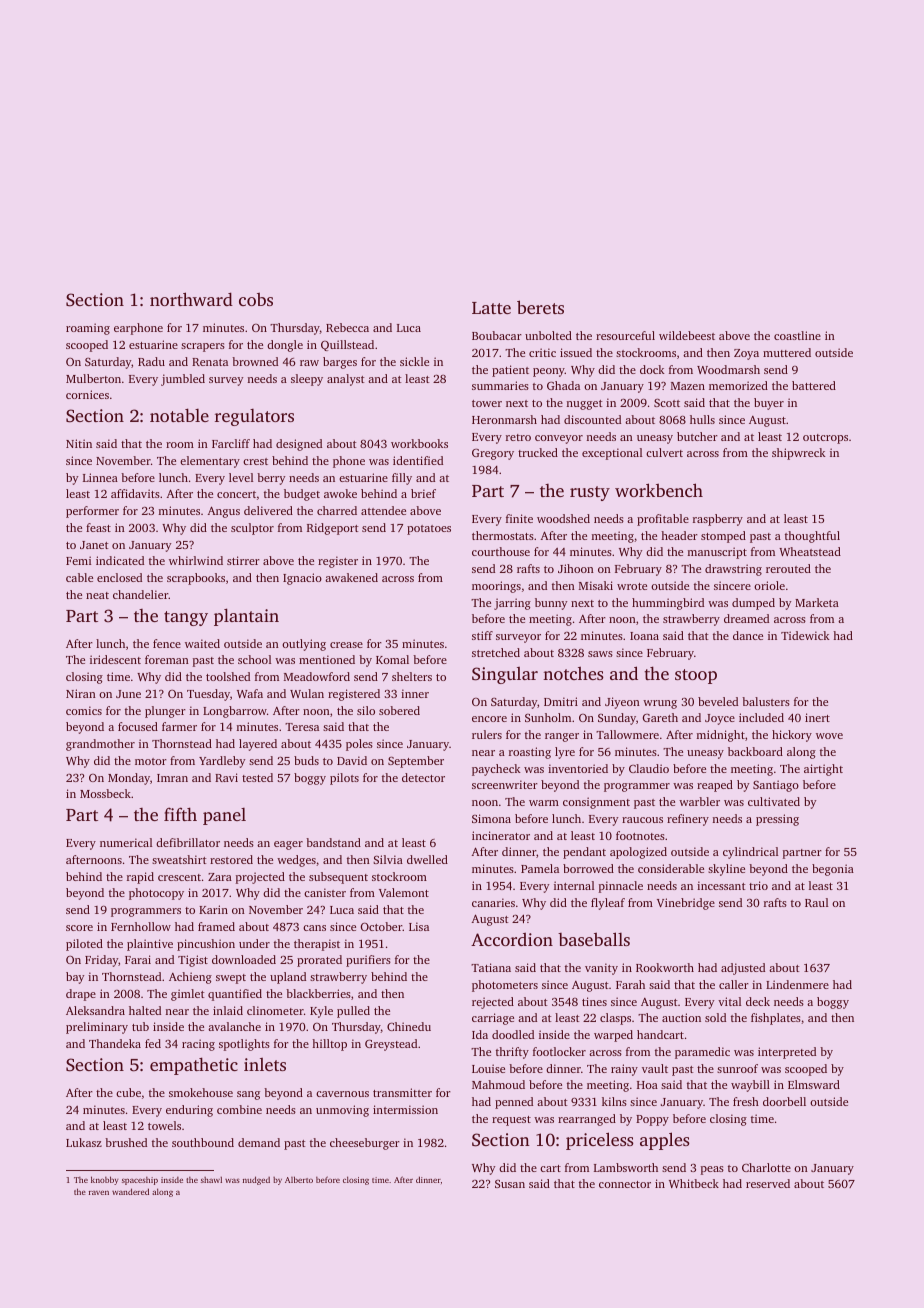 The height and width of the screenshot is (1308, 924). I want to click on reaped, so click(715, 786).
